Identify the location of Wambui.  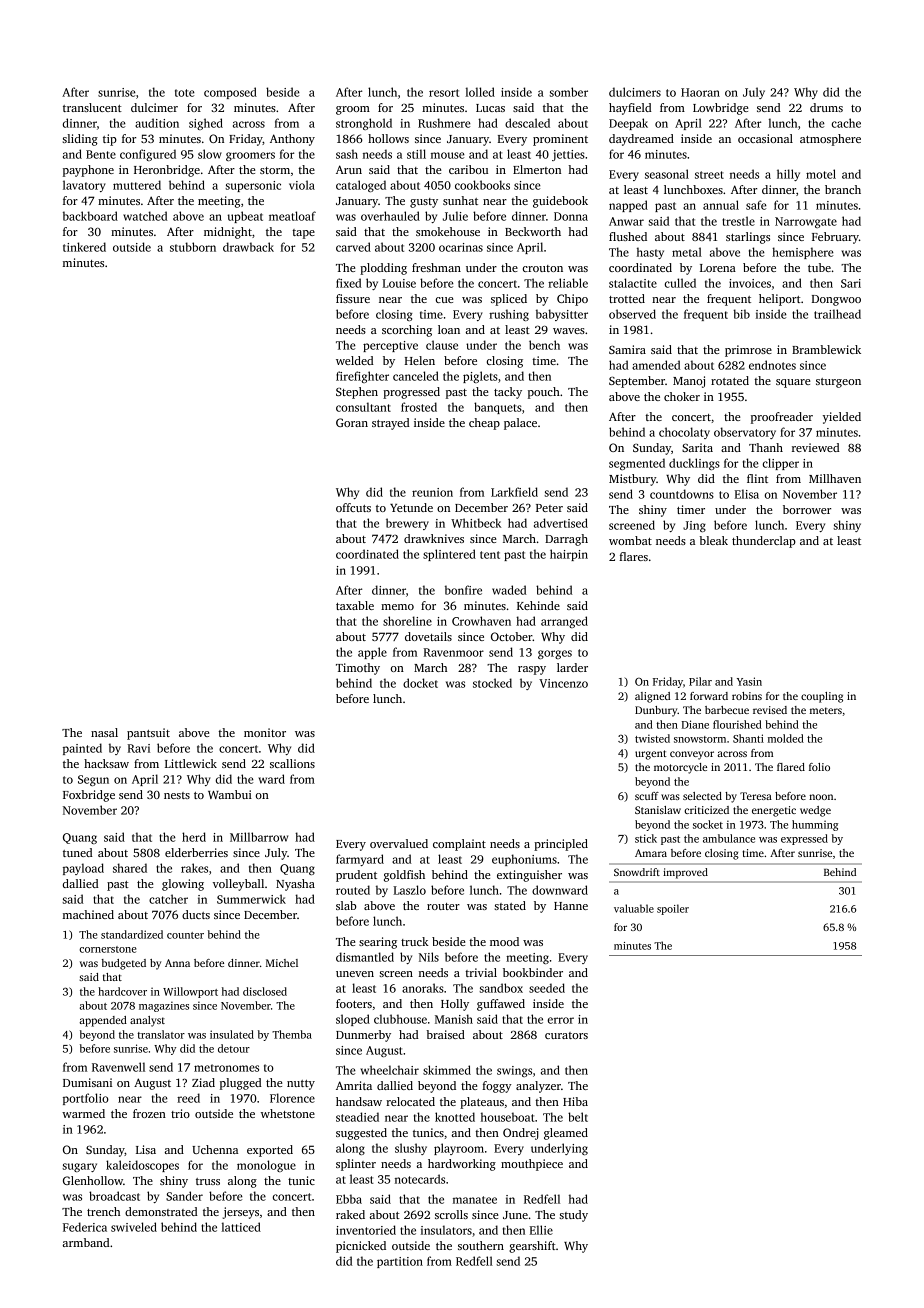
(230, 794).
